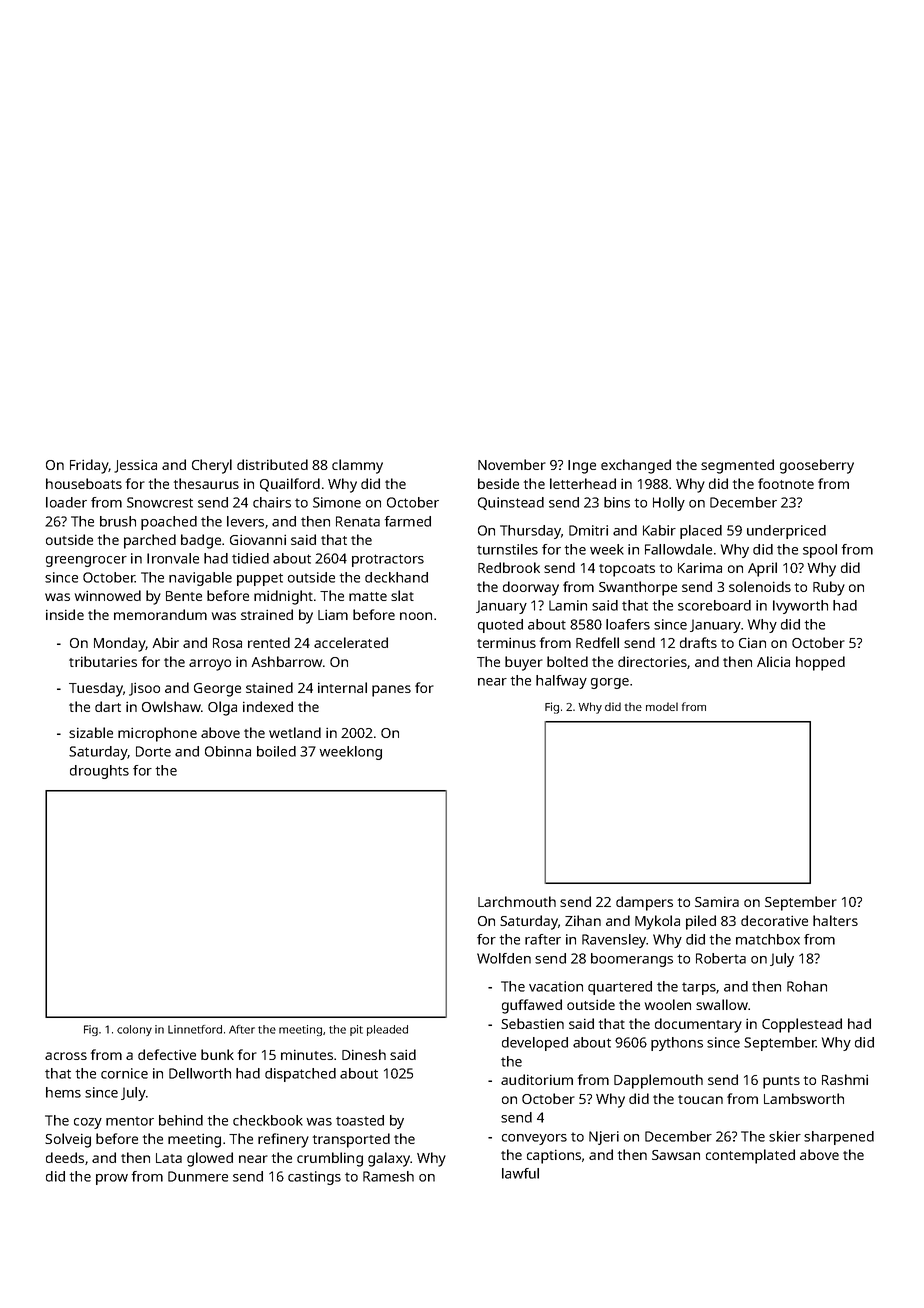 This image has width=924, height=1308. I want to click on inside, so click(65, 614).
